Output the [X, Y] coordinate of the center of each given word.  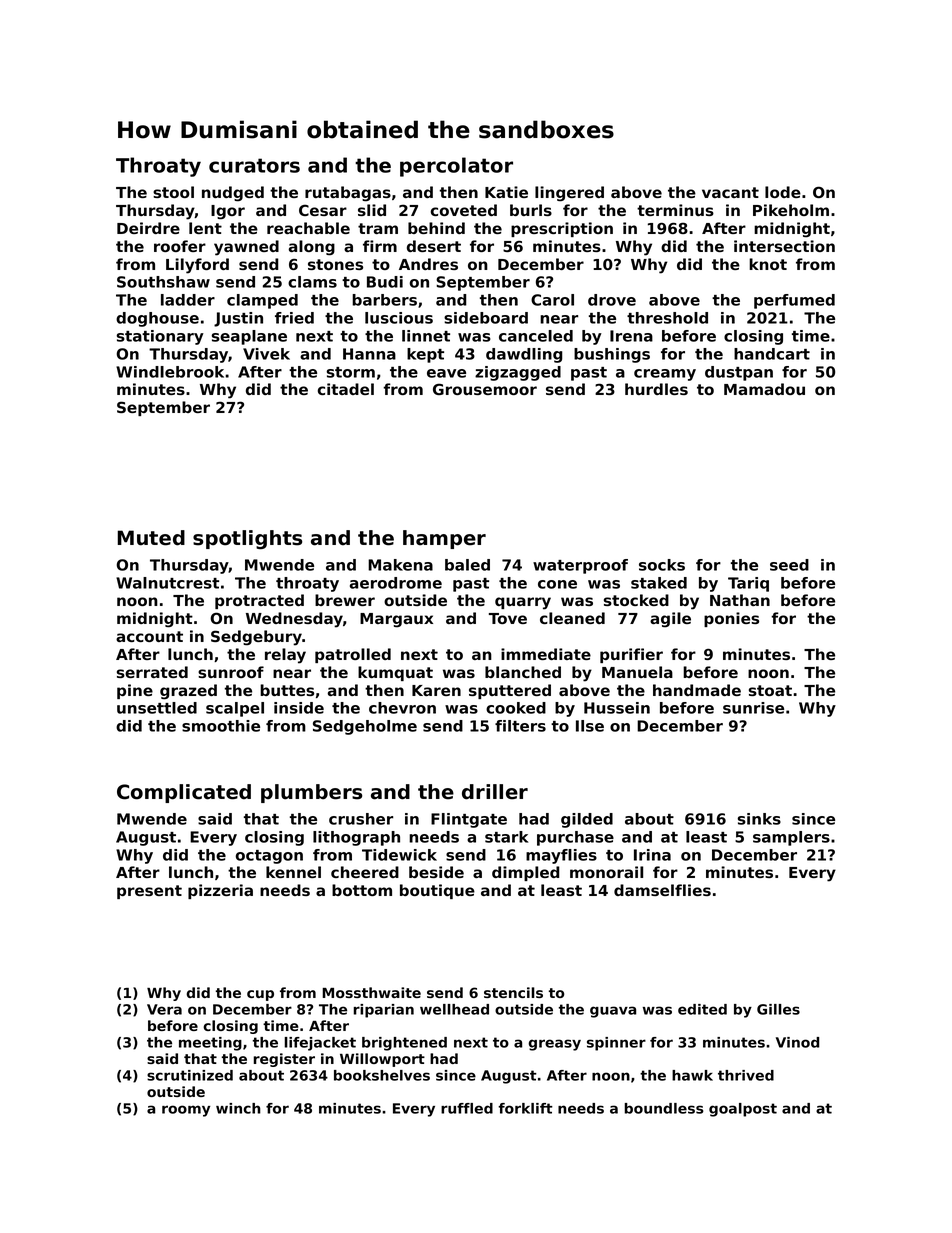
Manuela [637, 672]
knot [768, 264]
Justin [238, 319]
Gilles [778, 1009]
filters [520, 726]
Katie [506, 192]
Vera [164, 1009]
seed [789, 565]
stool [173, 192]
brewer [345, 600]
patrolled [353, 655]
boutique [437, 891]
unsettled [157, 708]
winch [238, 1108]
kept [425, 355]
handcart [772, 354]
